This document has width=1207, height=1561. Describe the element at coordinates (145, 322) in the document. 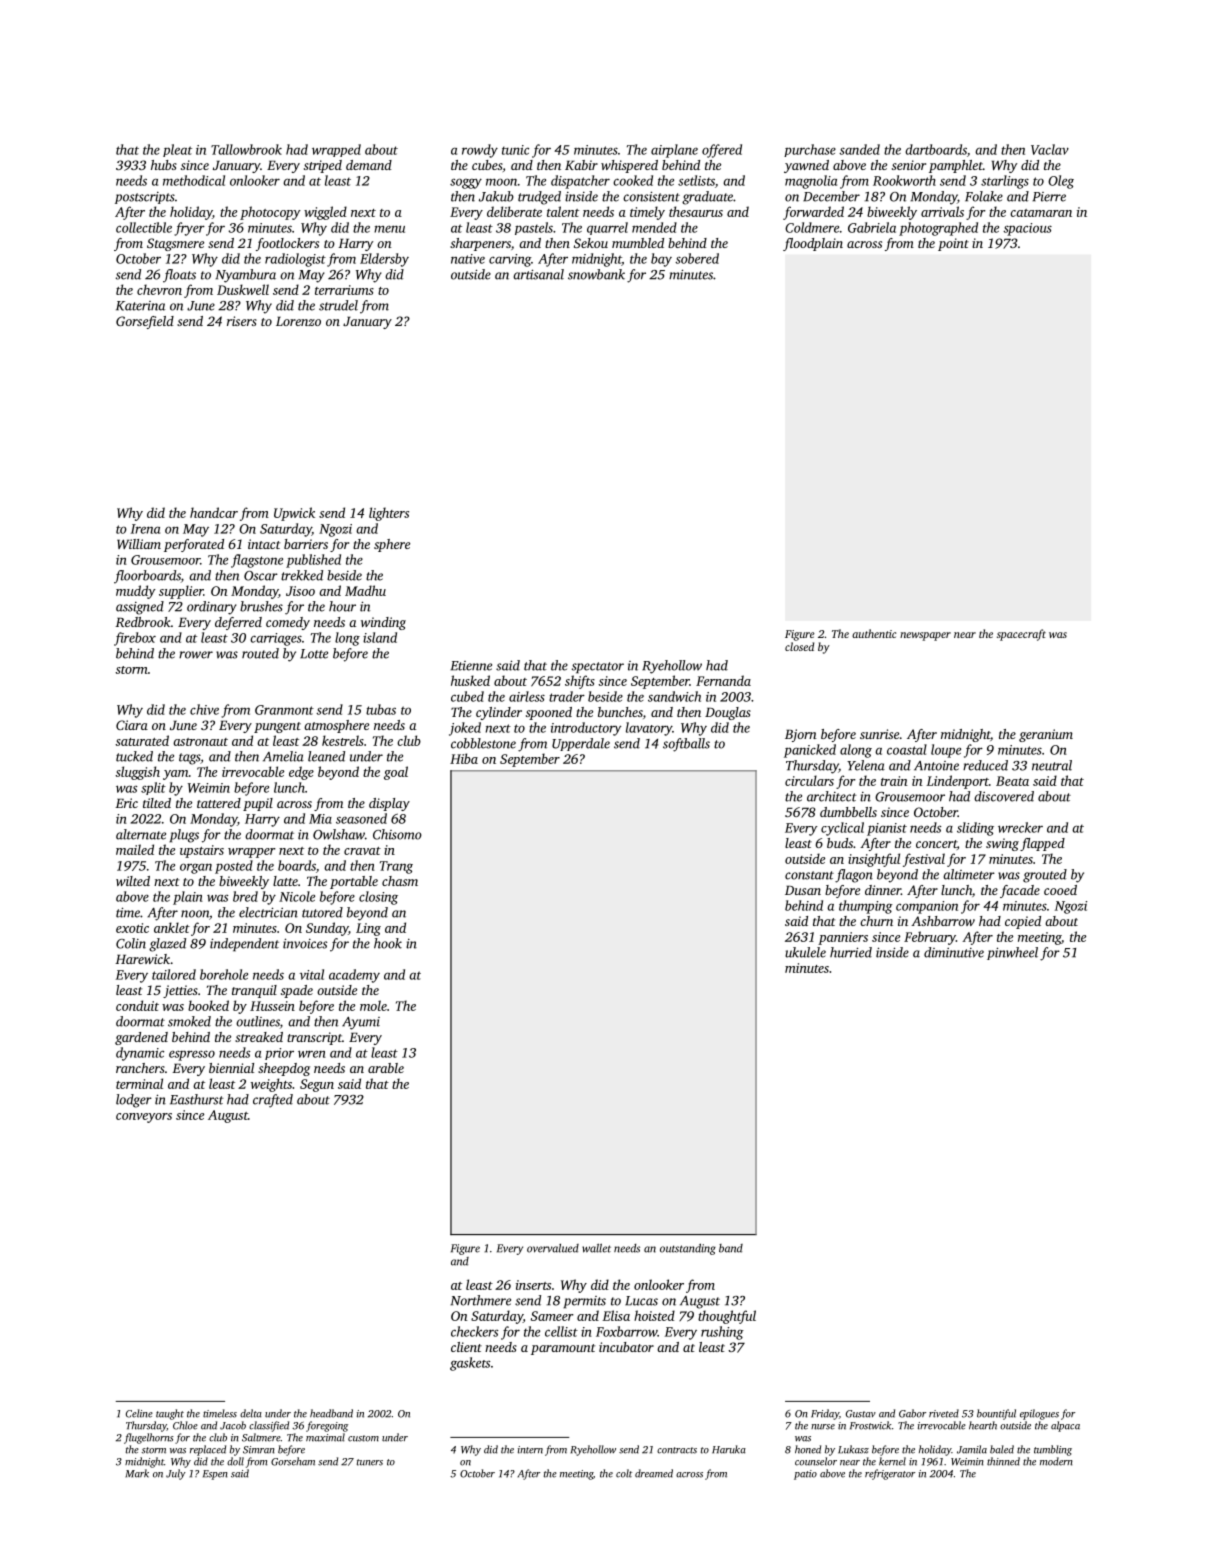

I see `Gorsefield` at that location.
